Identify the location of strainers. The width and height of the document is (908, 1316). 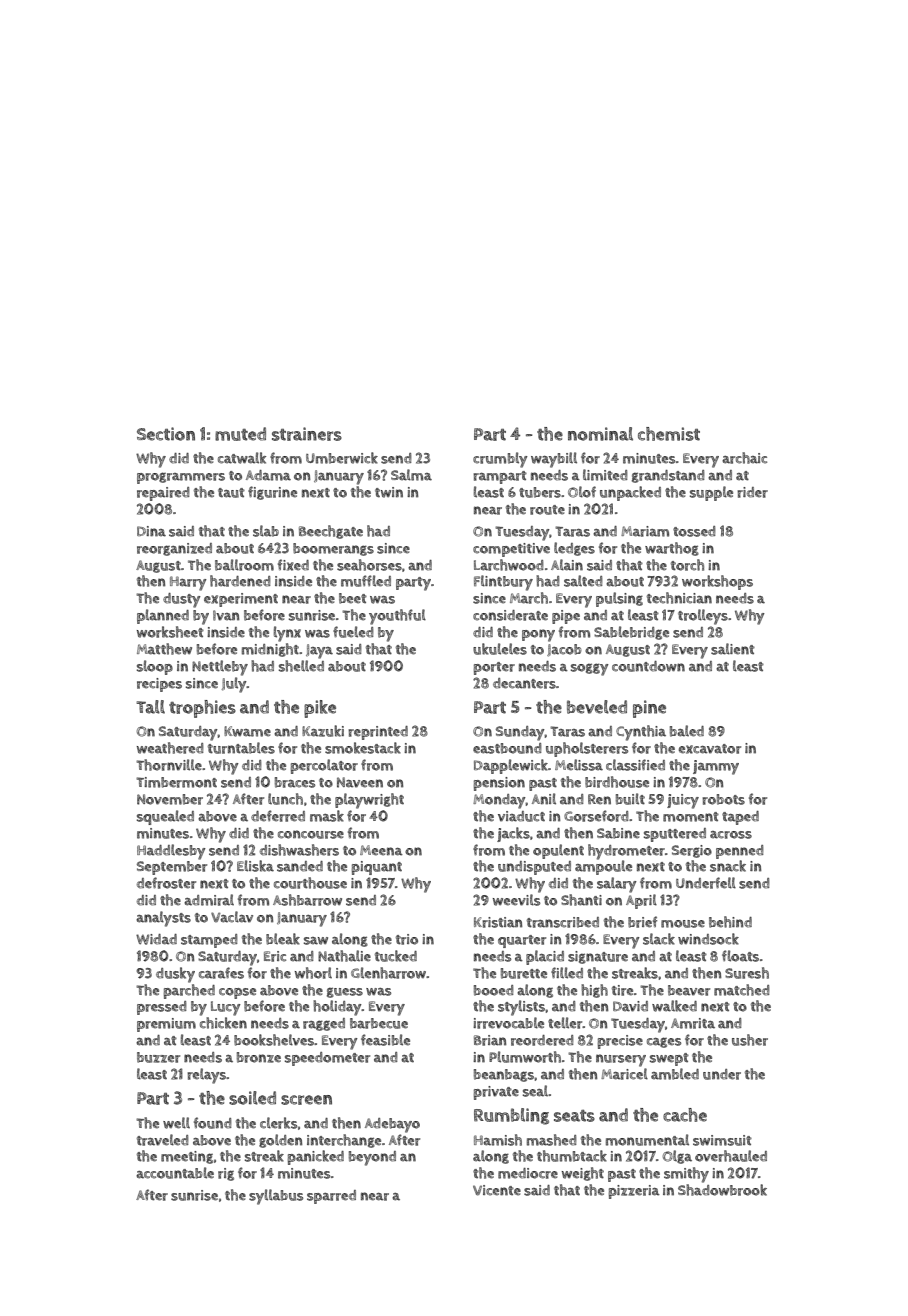
(307, 434).
